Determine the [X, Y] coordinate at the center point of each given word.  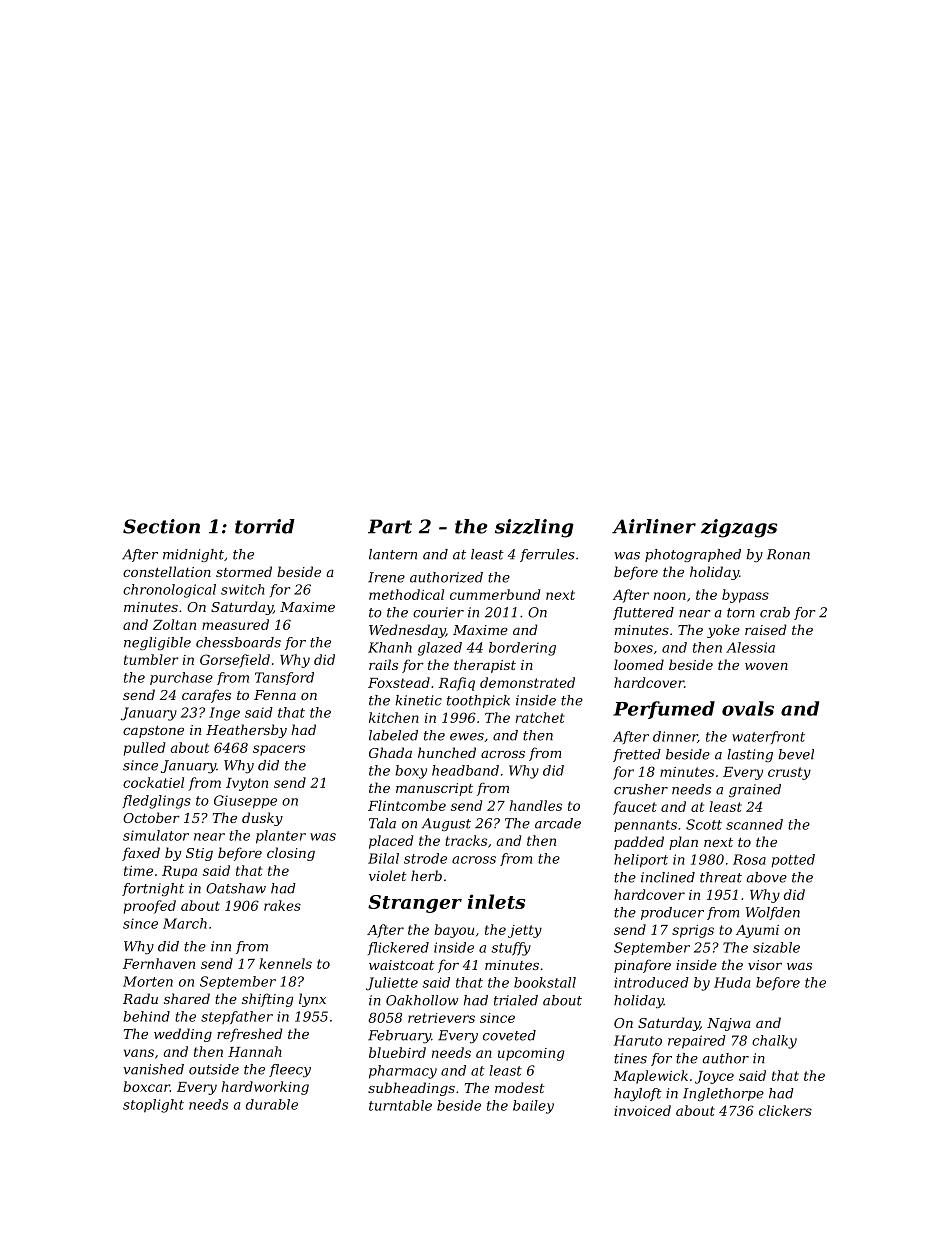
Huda [732, 982]
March [185, 923]
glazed [440, 649]
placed [391, 842]
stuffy [511, 949]
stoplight [153, 1106]
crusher [641, 789]
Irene [386, 577]
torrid [265, 526]
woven [766, 666]
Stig [199, 854]
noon [670, 596]
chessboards [238, 642]
